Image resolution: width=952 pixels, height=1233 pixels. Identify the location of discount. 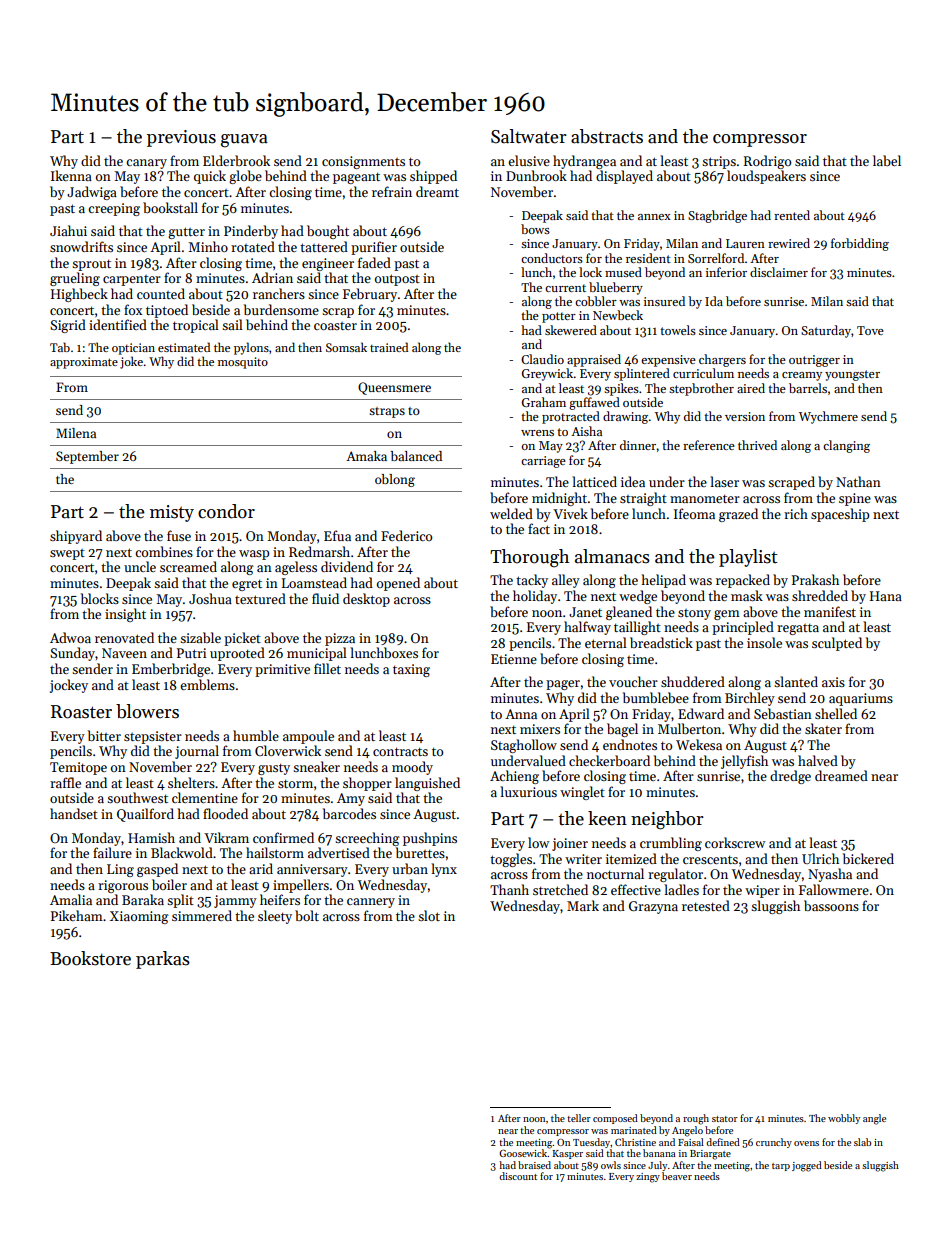
(518, 1176).
